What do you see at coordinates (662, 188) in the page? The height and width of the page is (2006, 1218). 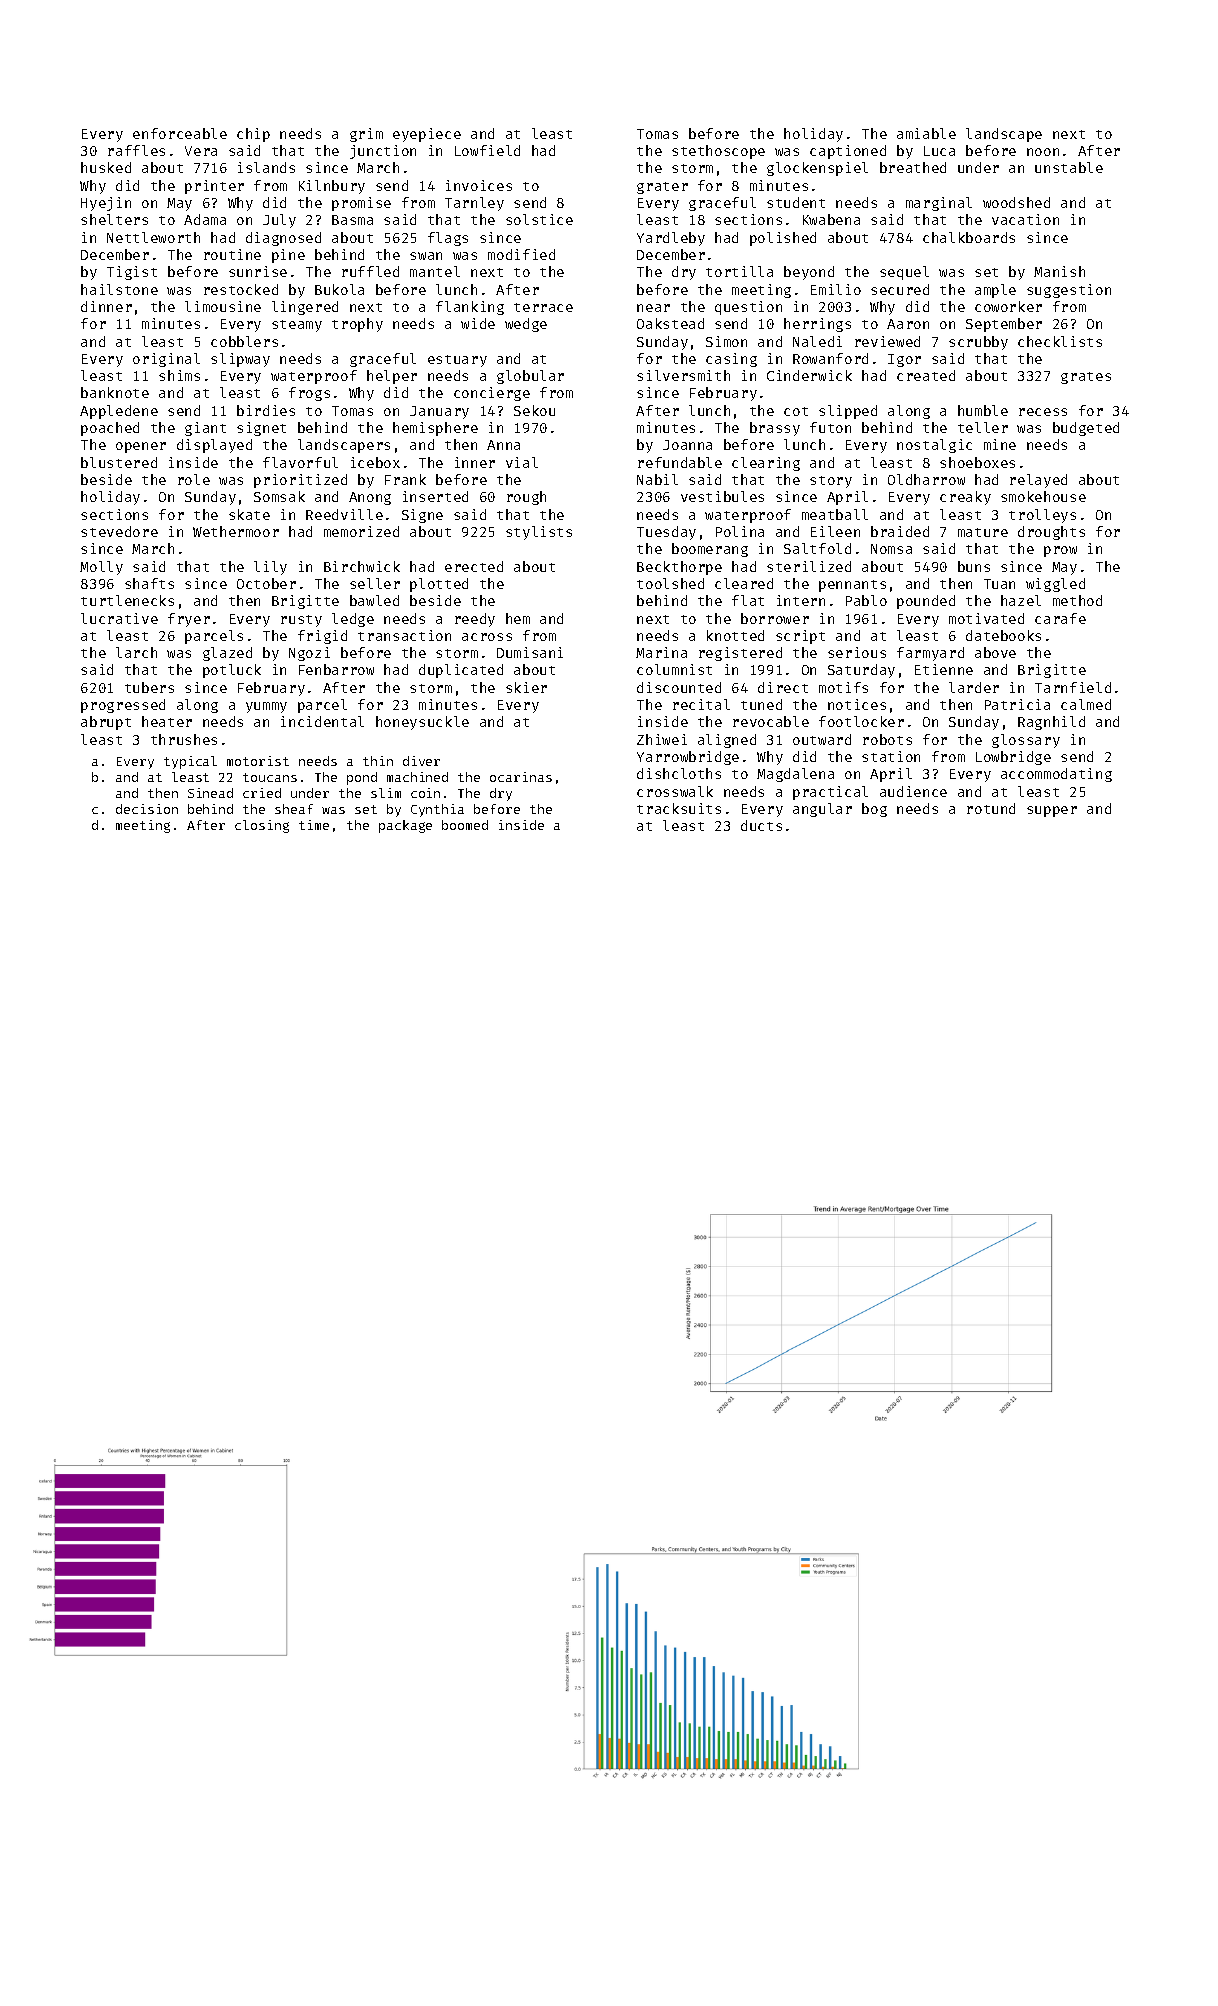 I see `grater` at bounding box center [662, 188].
